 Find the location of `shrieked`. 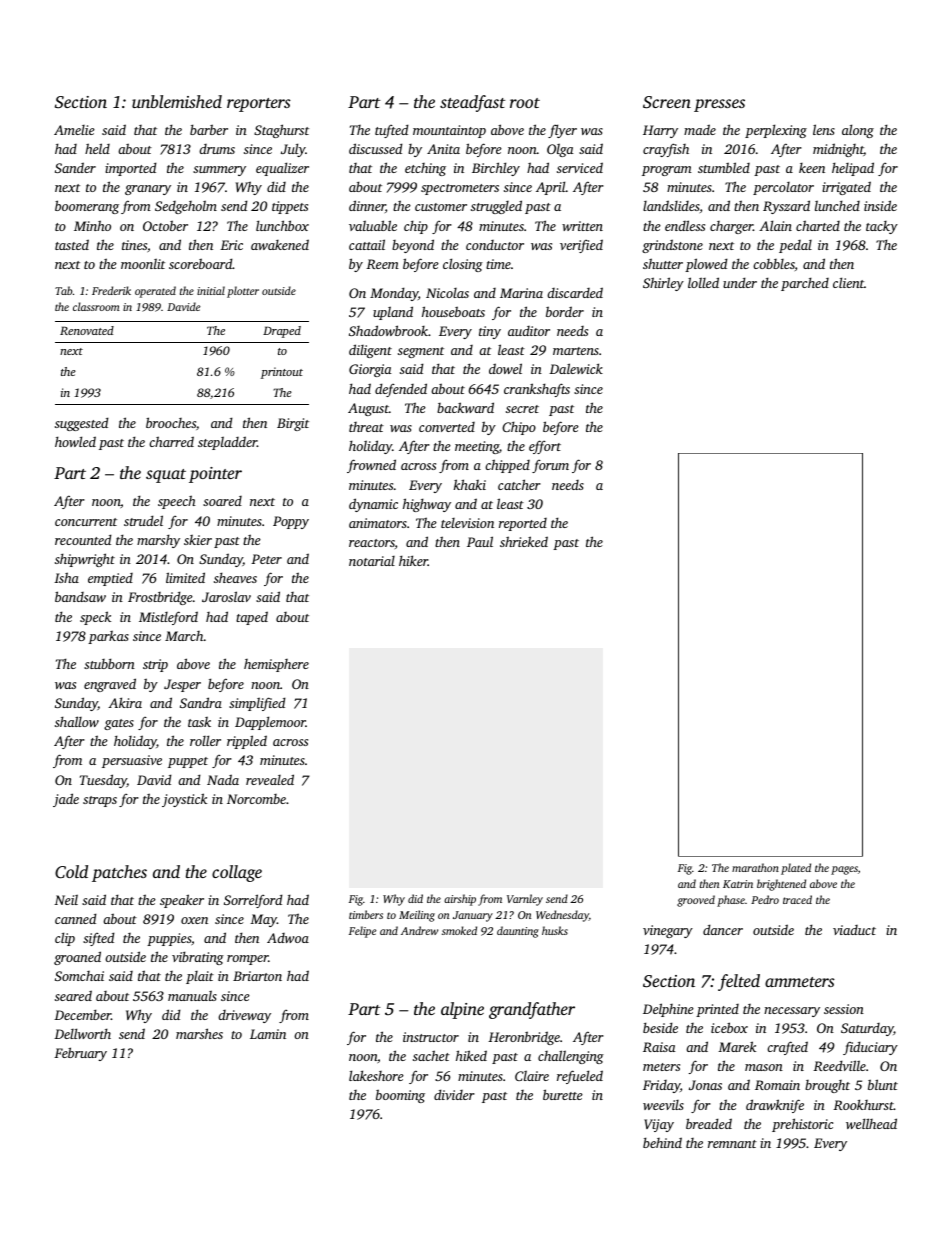

shrieked is located at coordinates (524, 541).
